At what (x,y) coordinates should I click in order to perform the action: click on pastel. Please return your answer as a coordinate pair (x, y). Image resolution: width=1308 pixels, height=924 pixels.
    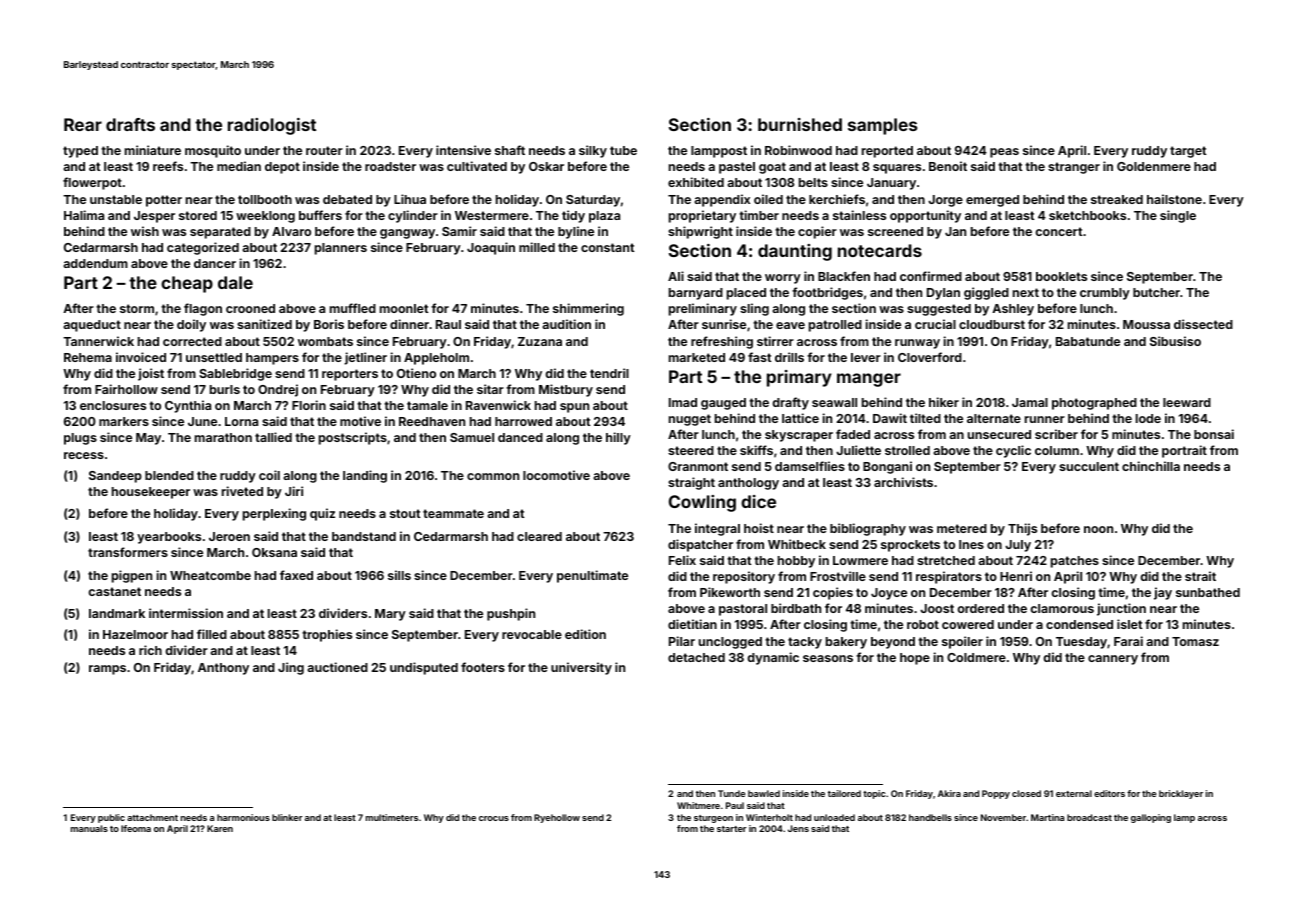
    Looking at the image, I should click on (737, 168).
